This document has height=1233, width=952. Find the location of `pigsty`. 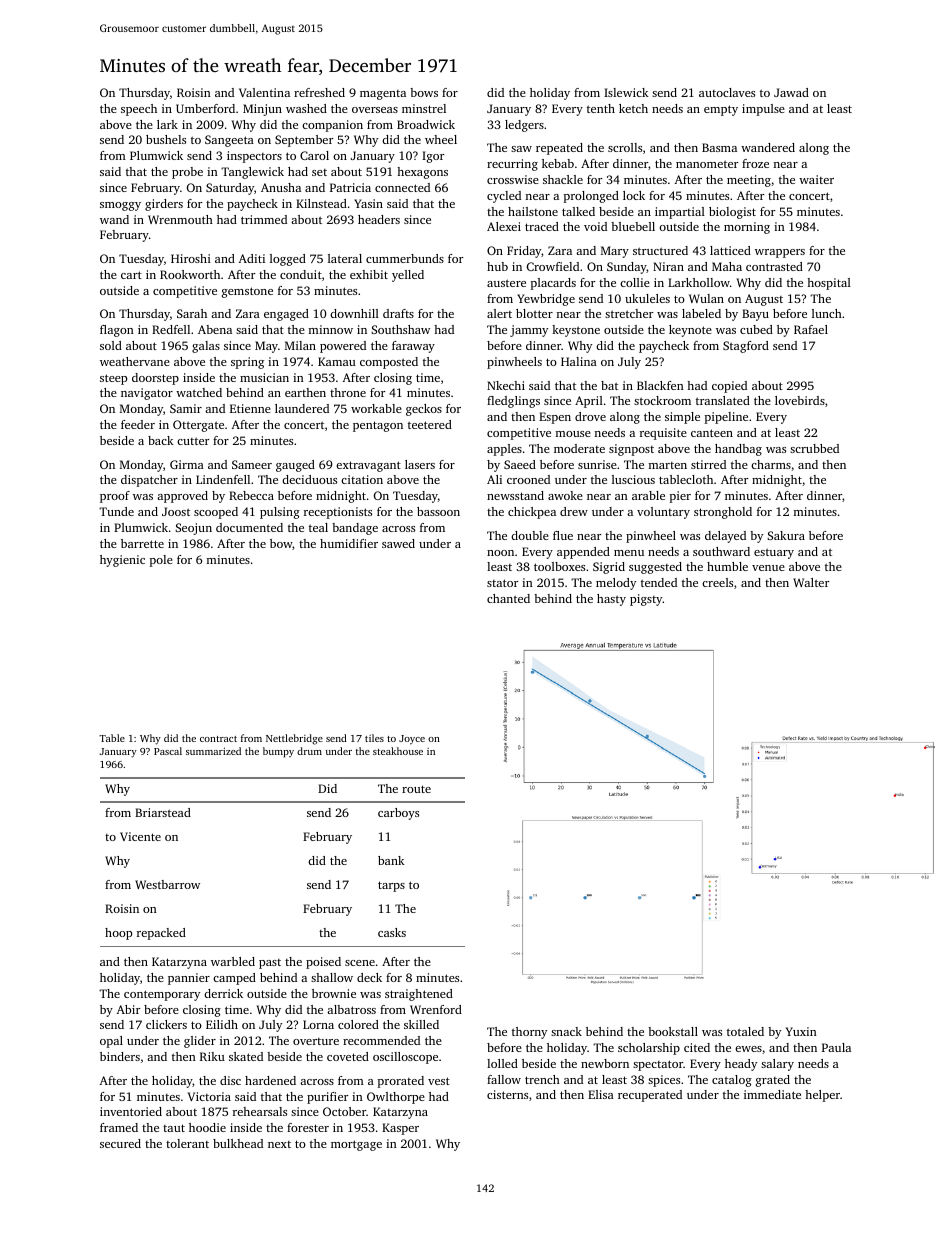

pigsty is located at coordinates (646, 600).
